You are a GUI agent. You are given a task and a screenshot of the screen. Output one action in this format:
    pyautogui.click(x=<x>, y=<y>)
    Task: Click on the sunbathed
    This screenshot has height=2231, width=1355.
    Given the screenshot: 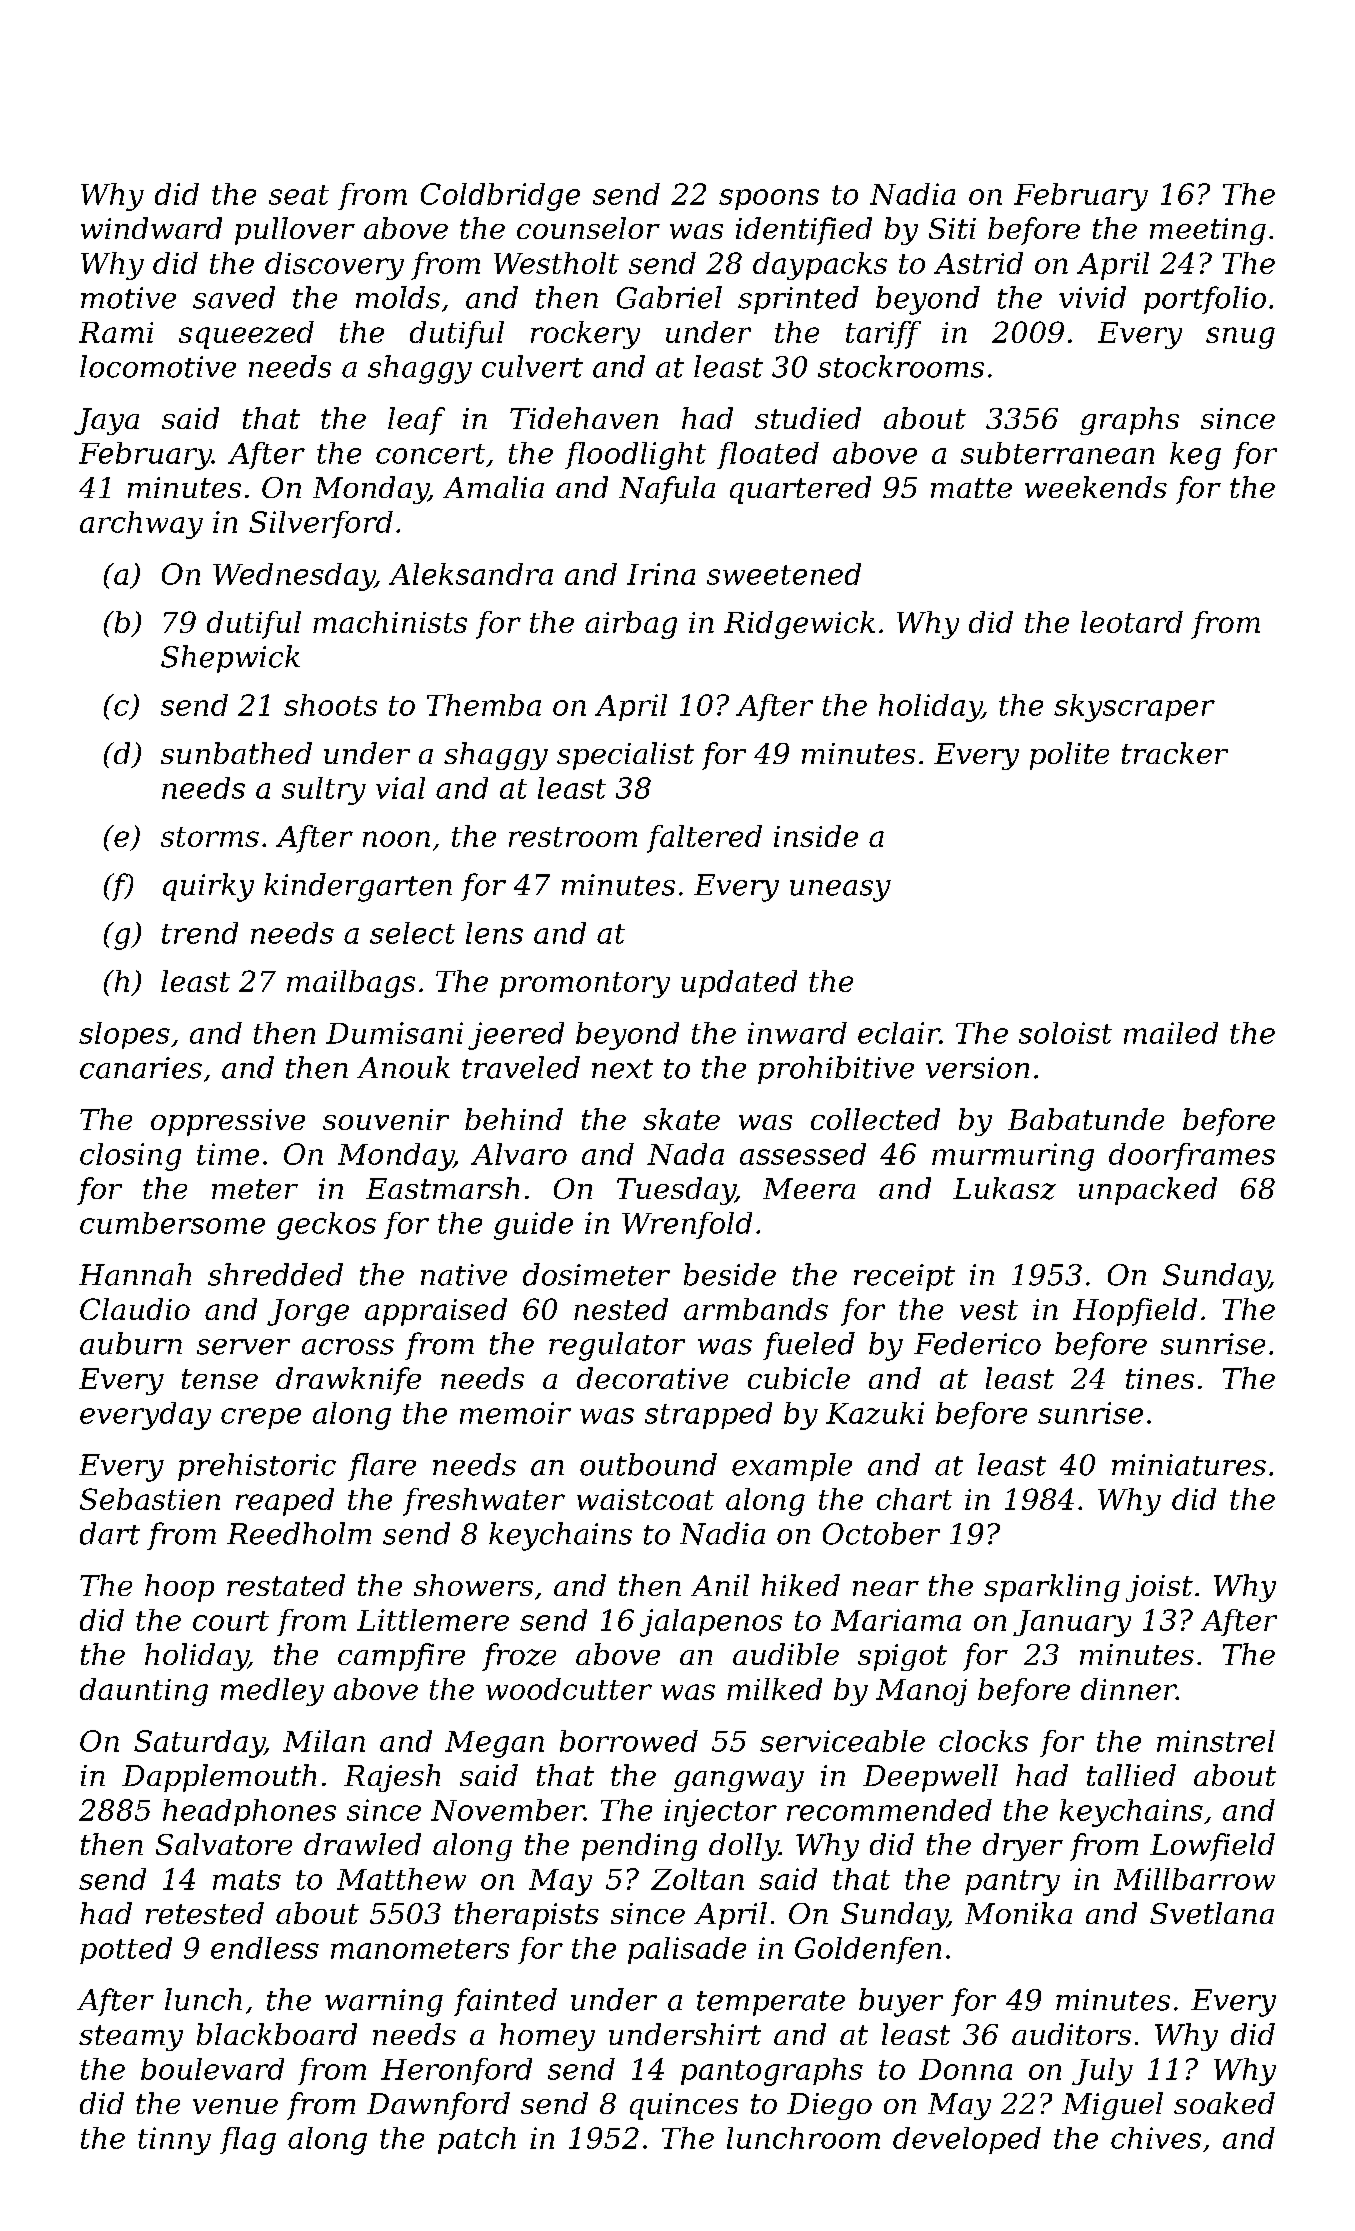 What is the action you would take?
    pyautogui.click(x=236, y=753)
